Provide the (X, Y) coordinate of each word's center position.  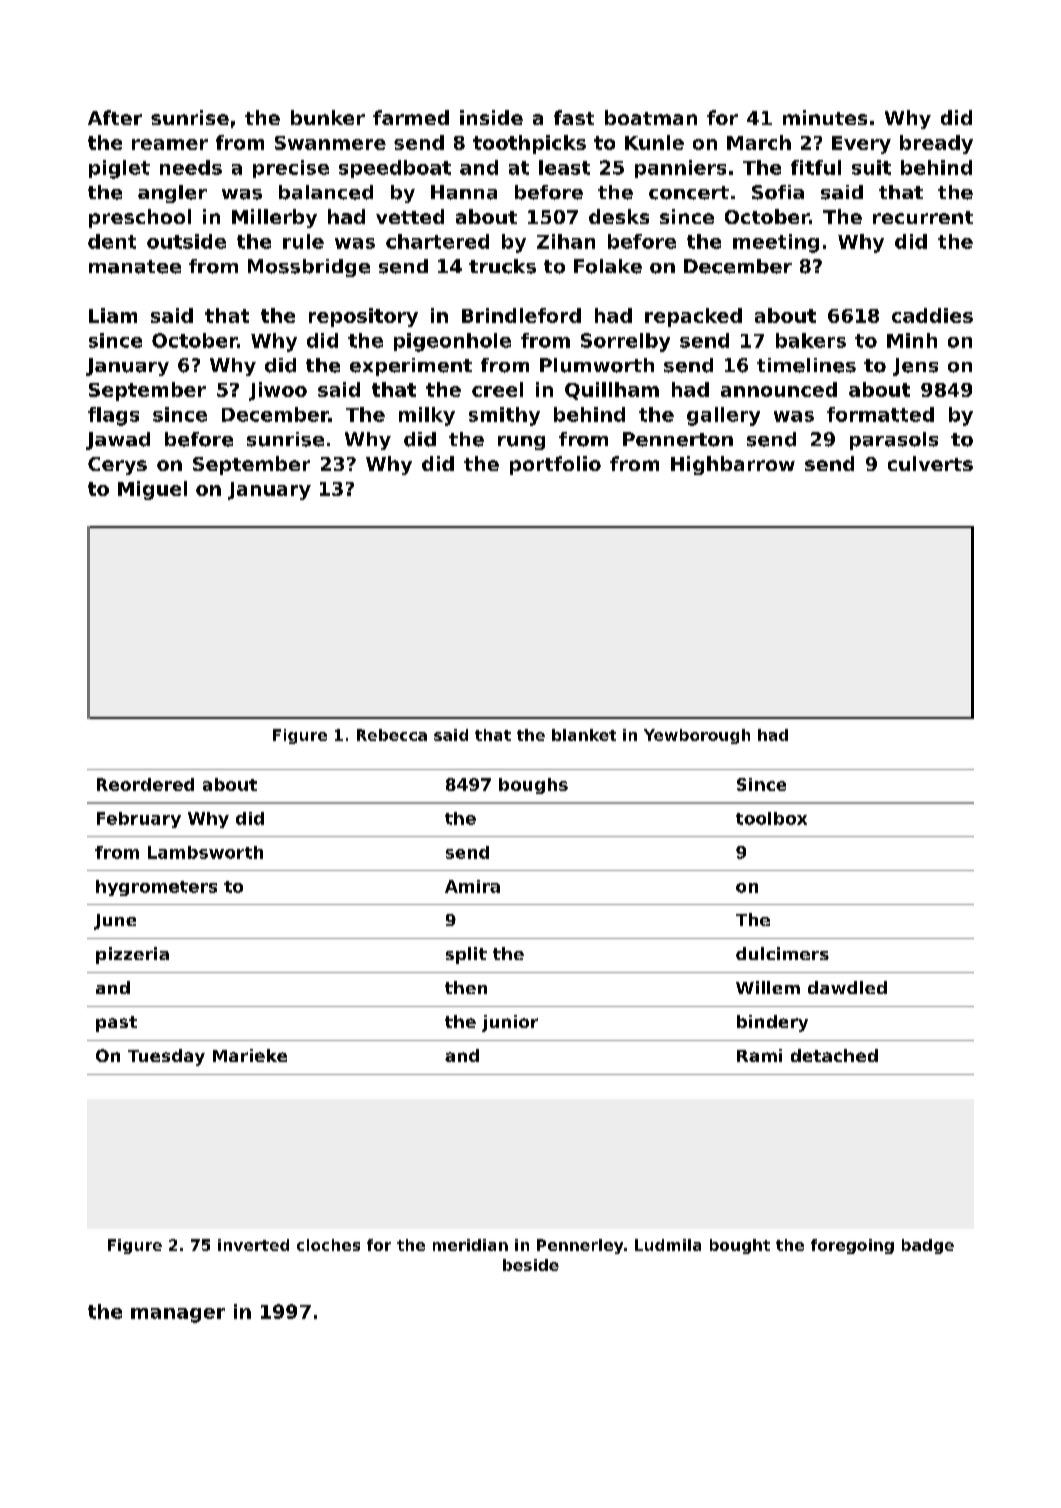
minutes (825, 117)
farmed (411, 117)
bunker (328, 117)
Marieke (250, 1055)
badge (928, 1246)
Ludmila (668, 1245)
